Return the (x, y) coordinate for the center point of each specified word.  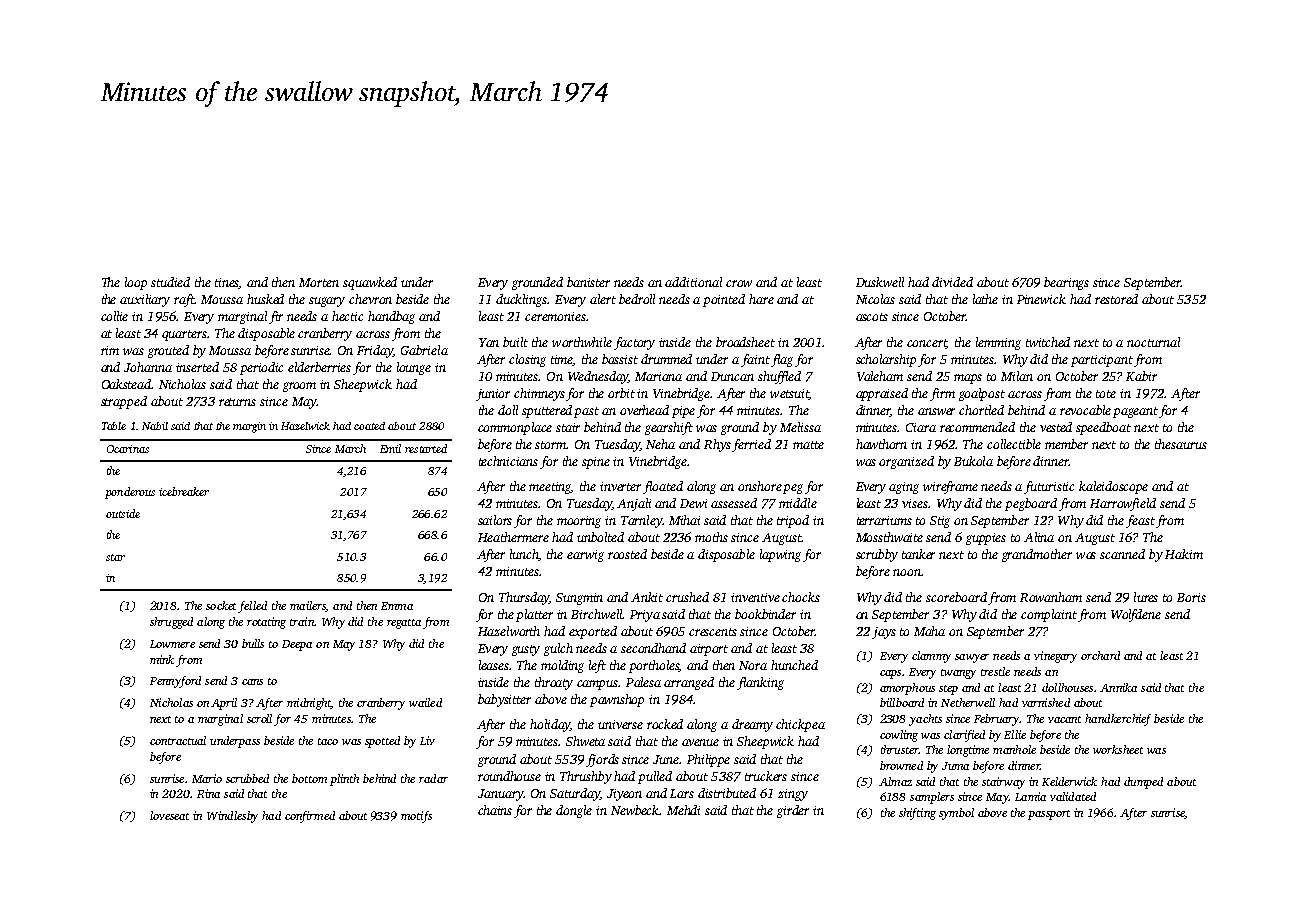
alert (603, 299)
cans (252, 682)
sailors (495, 520)
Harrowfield (1123, 504)
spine (596, 463)
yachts (925, 720)
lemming (998, 343)
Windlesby (232, 817)
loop (136, 283)
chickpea (800, 725)
